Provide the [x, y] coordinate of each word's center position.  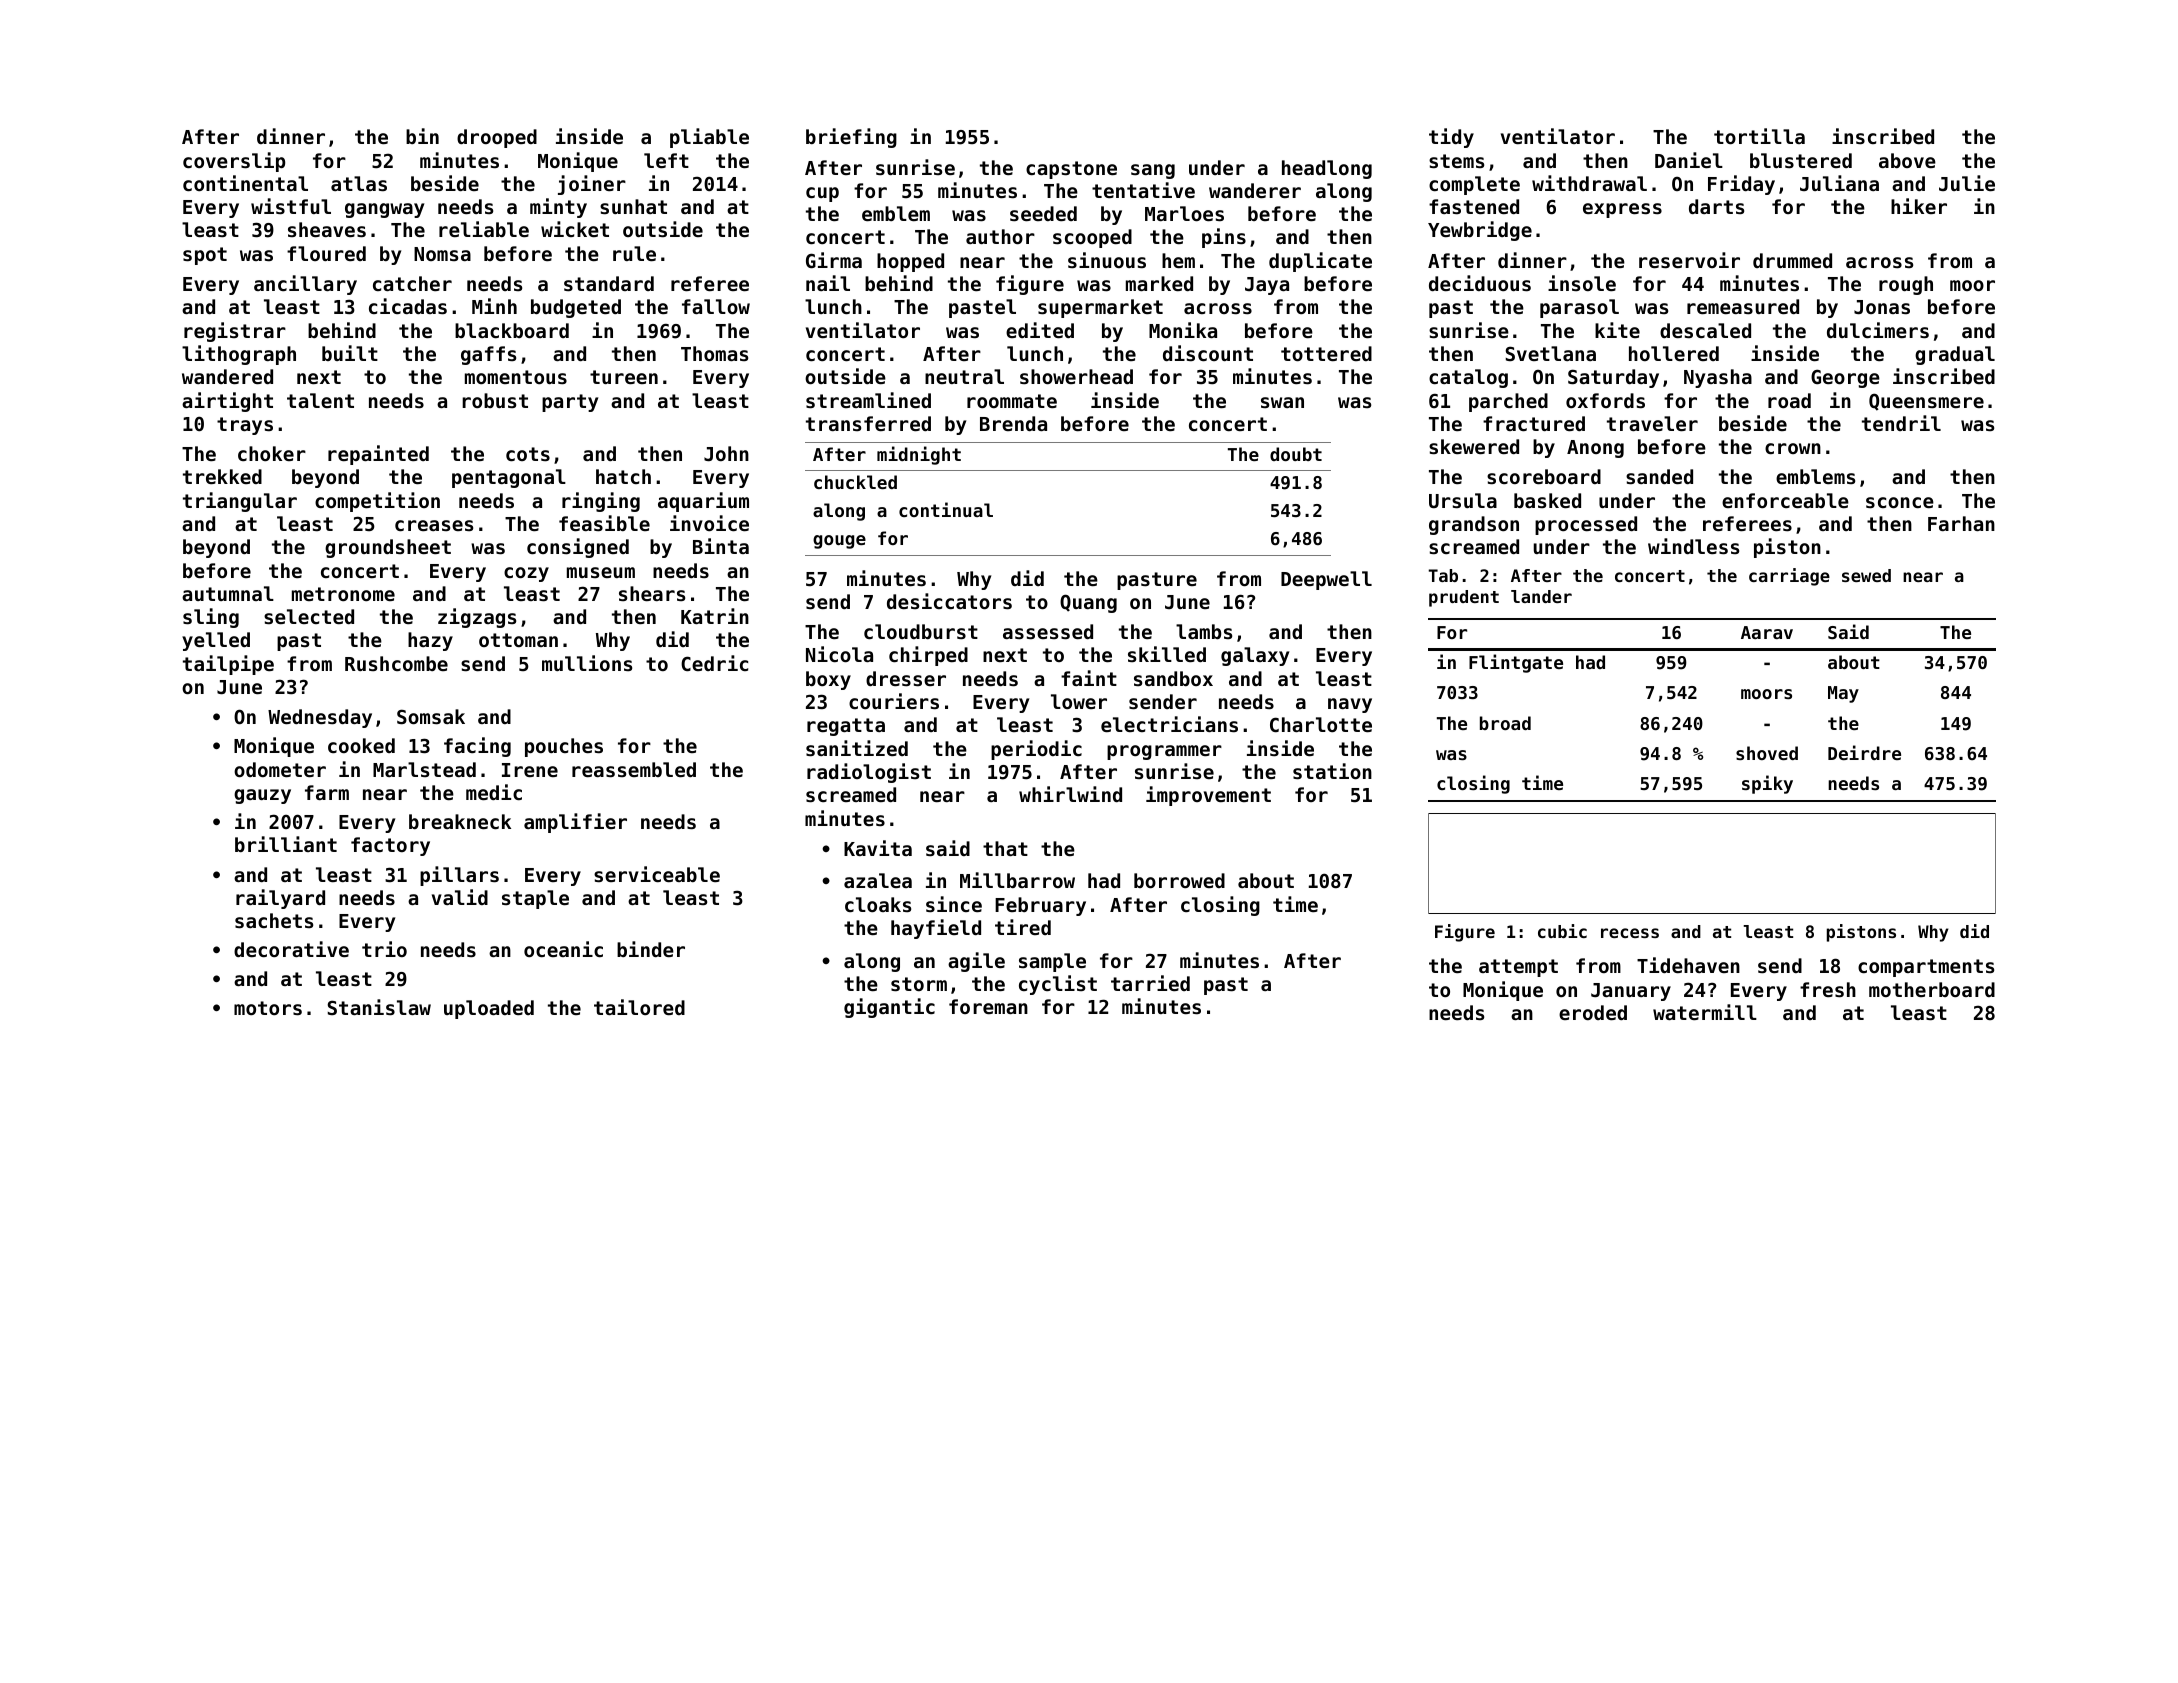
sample [1052, 962]
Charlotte [1321, 724]
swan [1282, 402]
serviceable [657, 874]
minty [558, 208]
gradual [1955, 355]
